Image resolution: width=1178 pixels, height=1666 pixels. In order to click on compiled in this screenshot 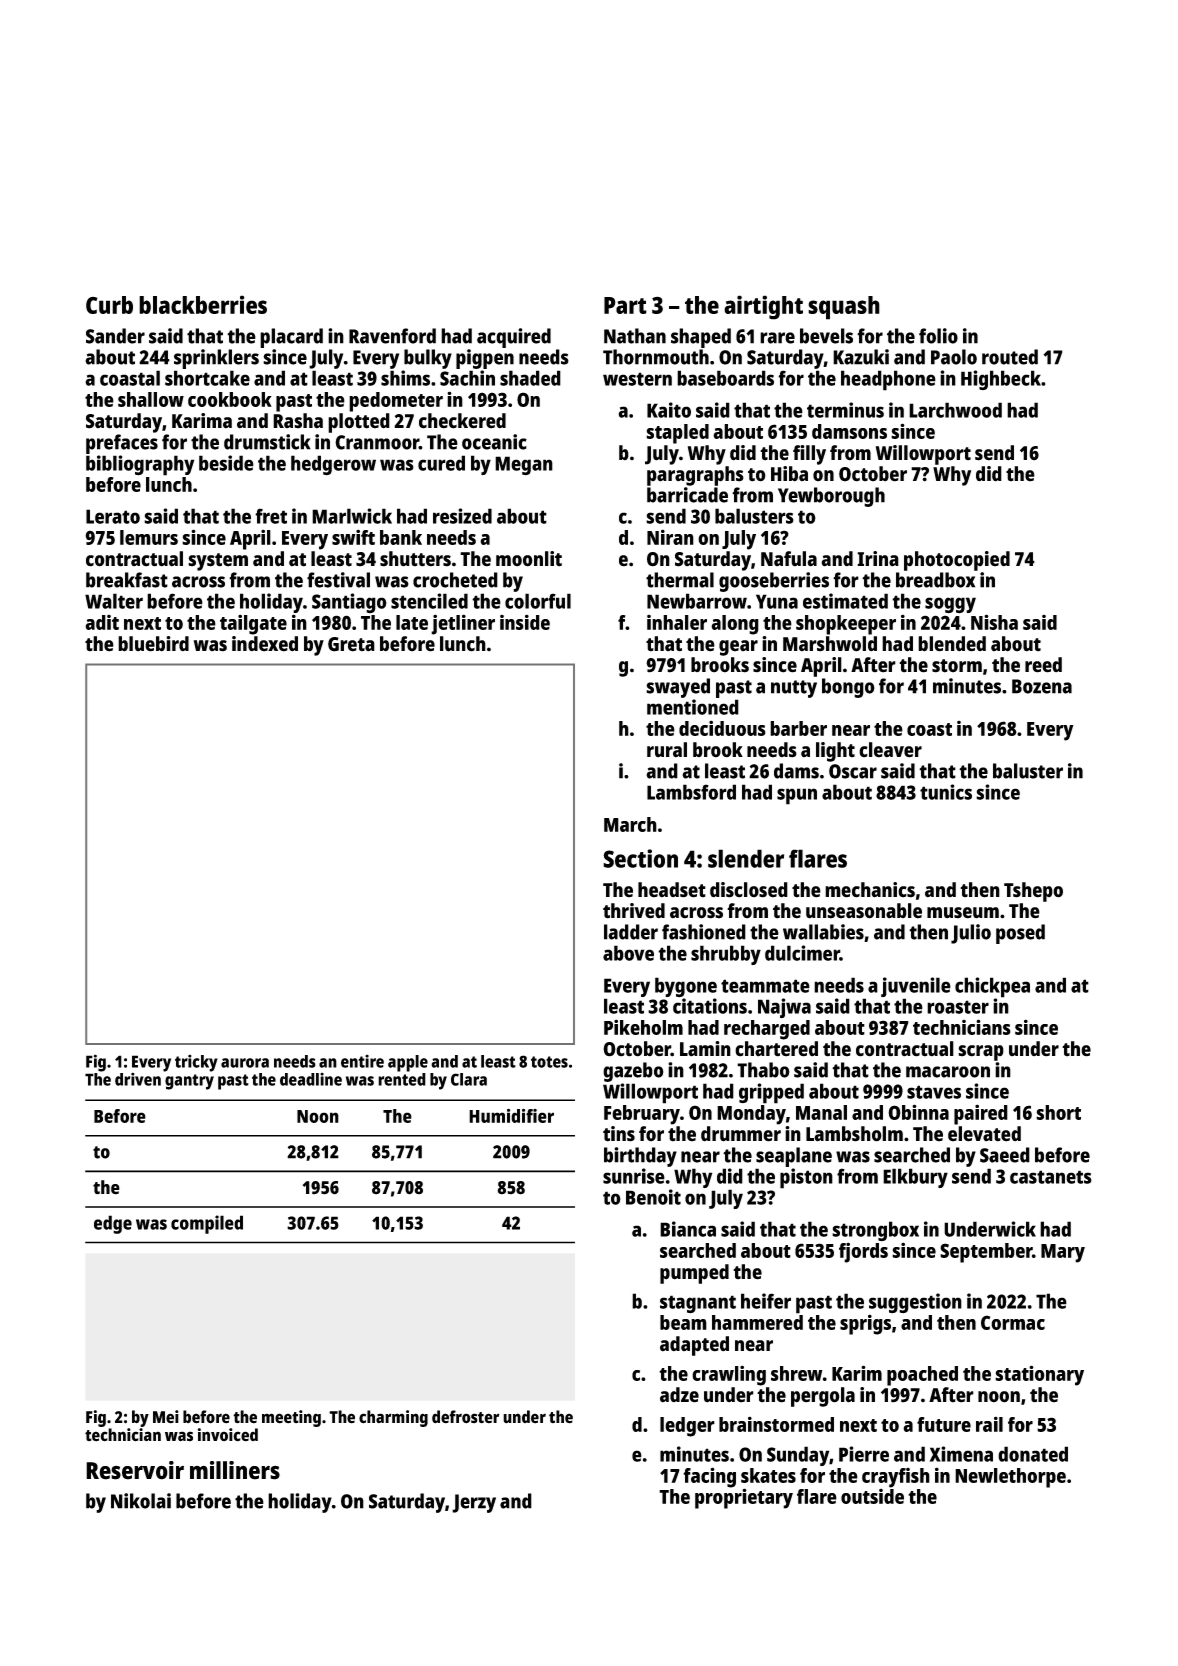, I will do `click(207, 1224)`.
